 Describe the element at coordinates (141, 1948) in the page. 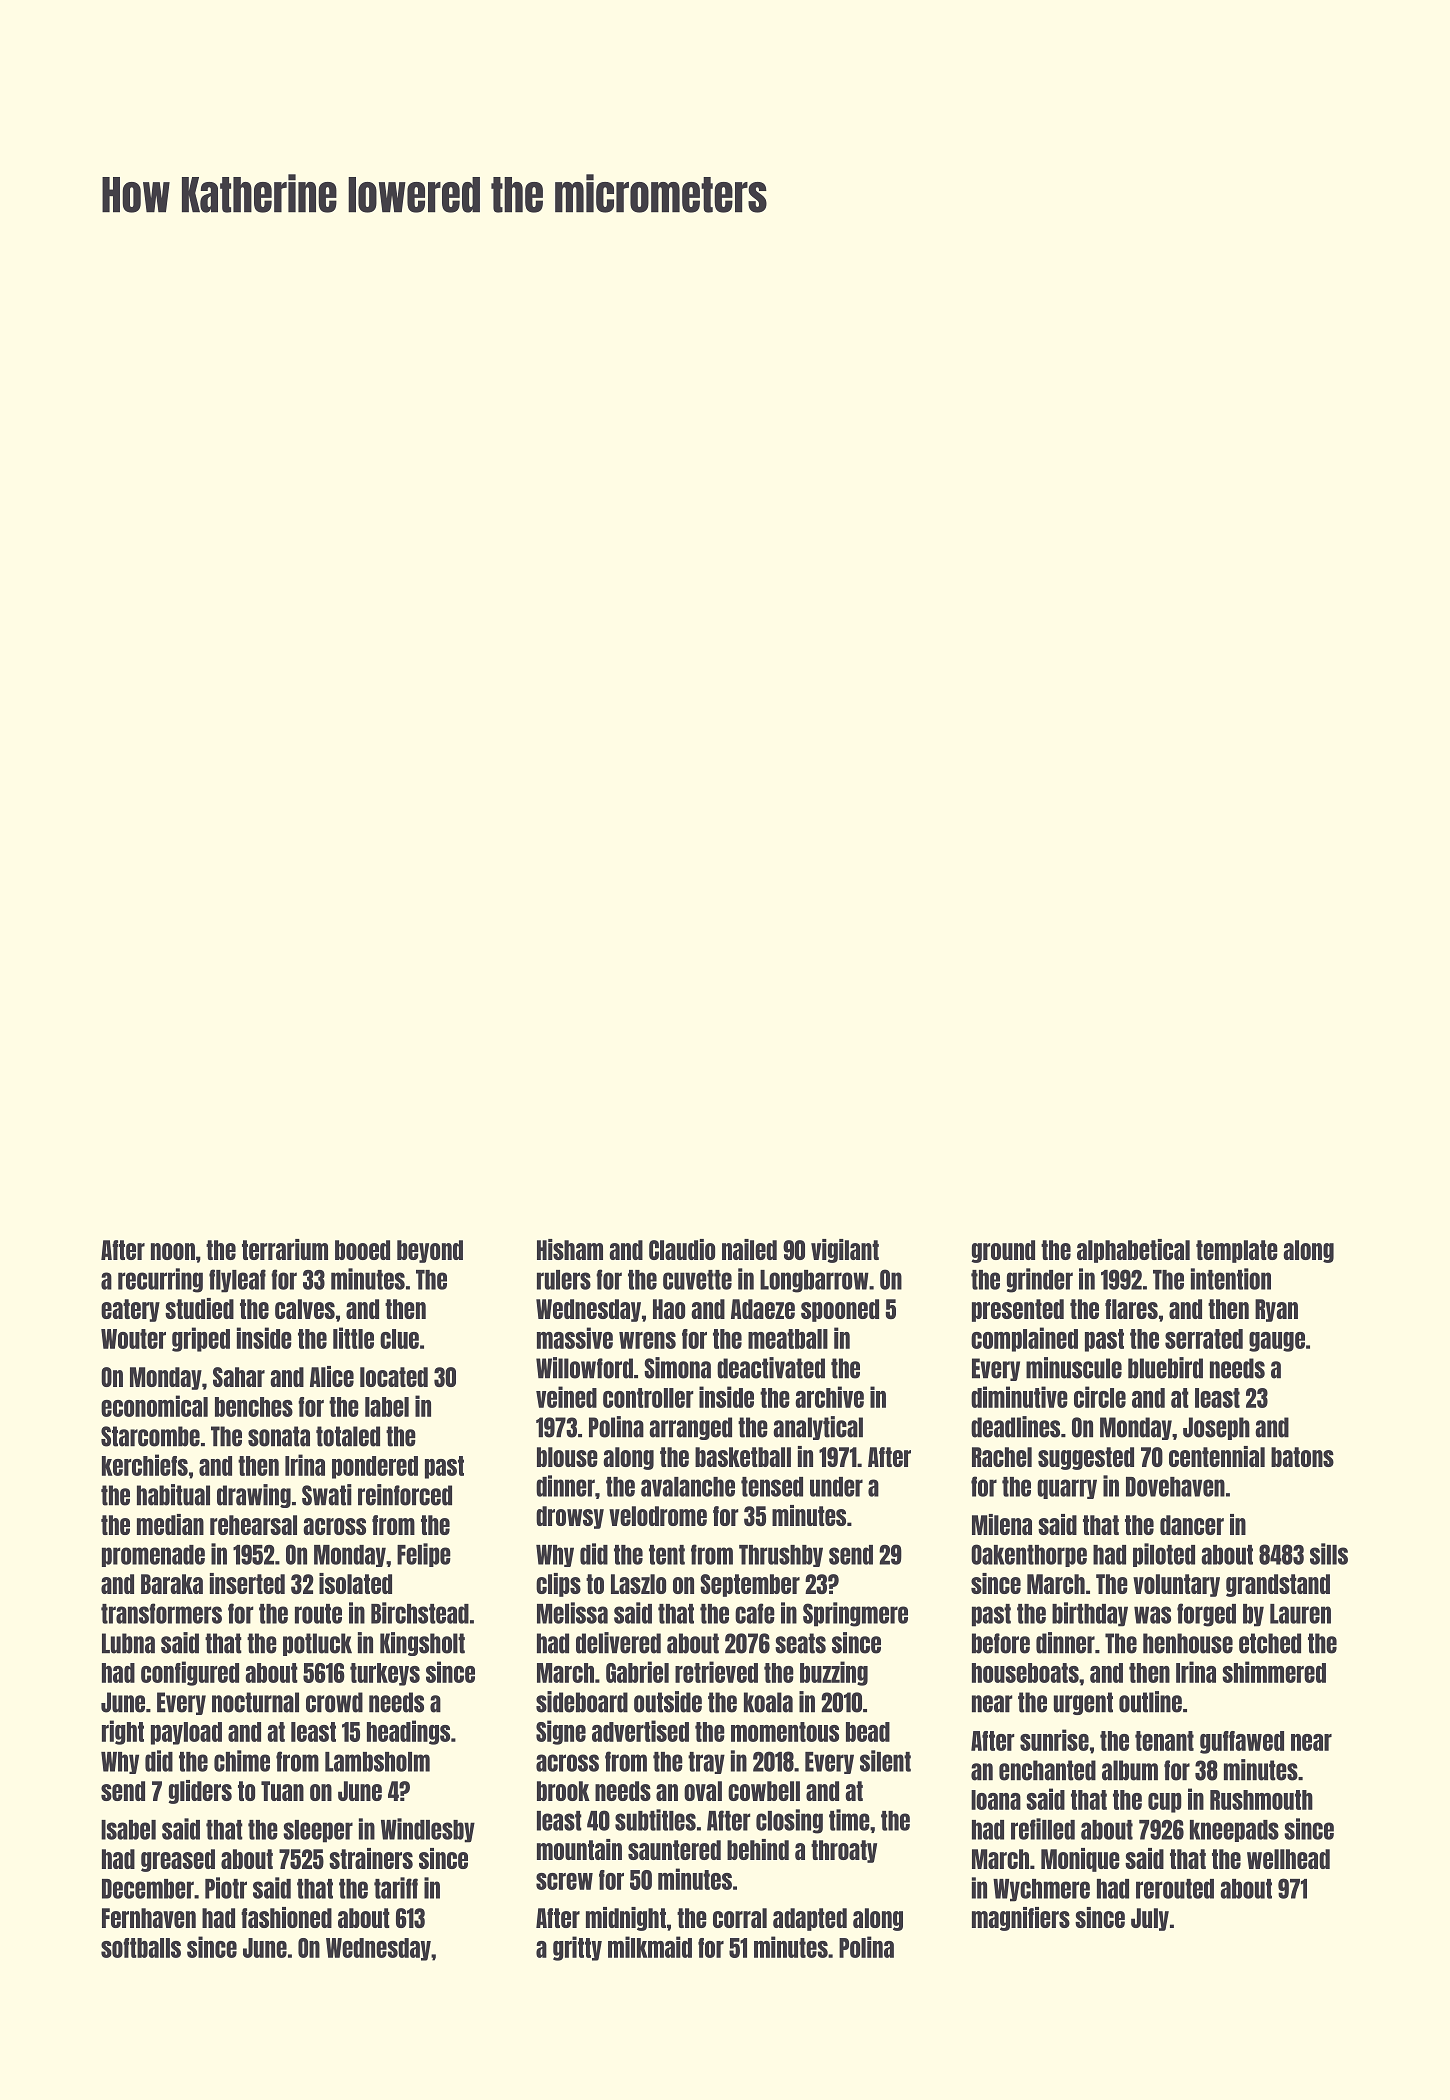

I see `softballs` at that location.
